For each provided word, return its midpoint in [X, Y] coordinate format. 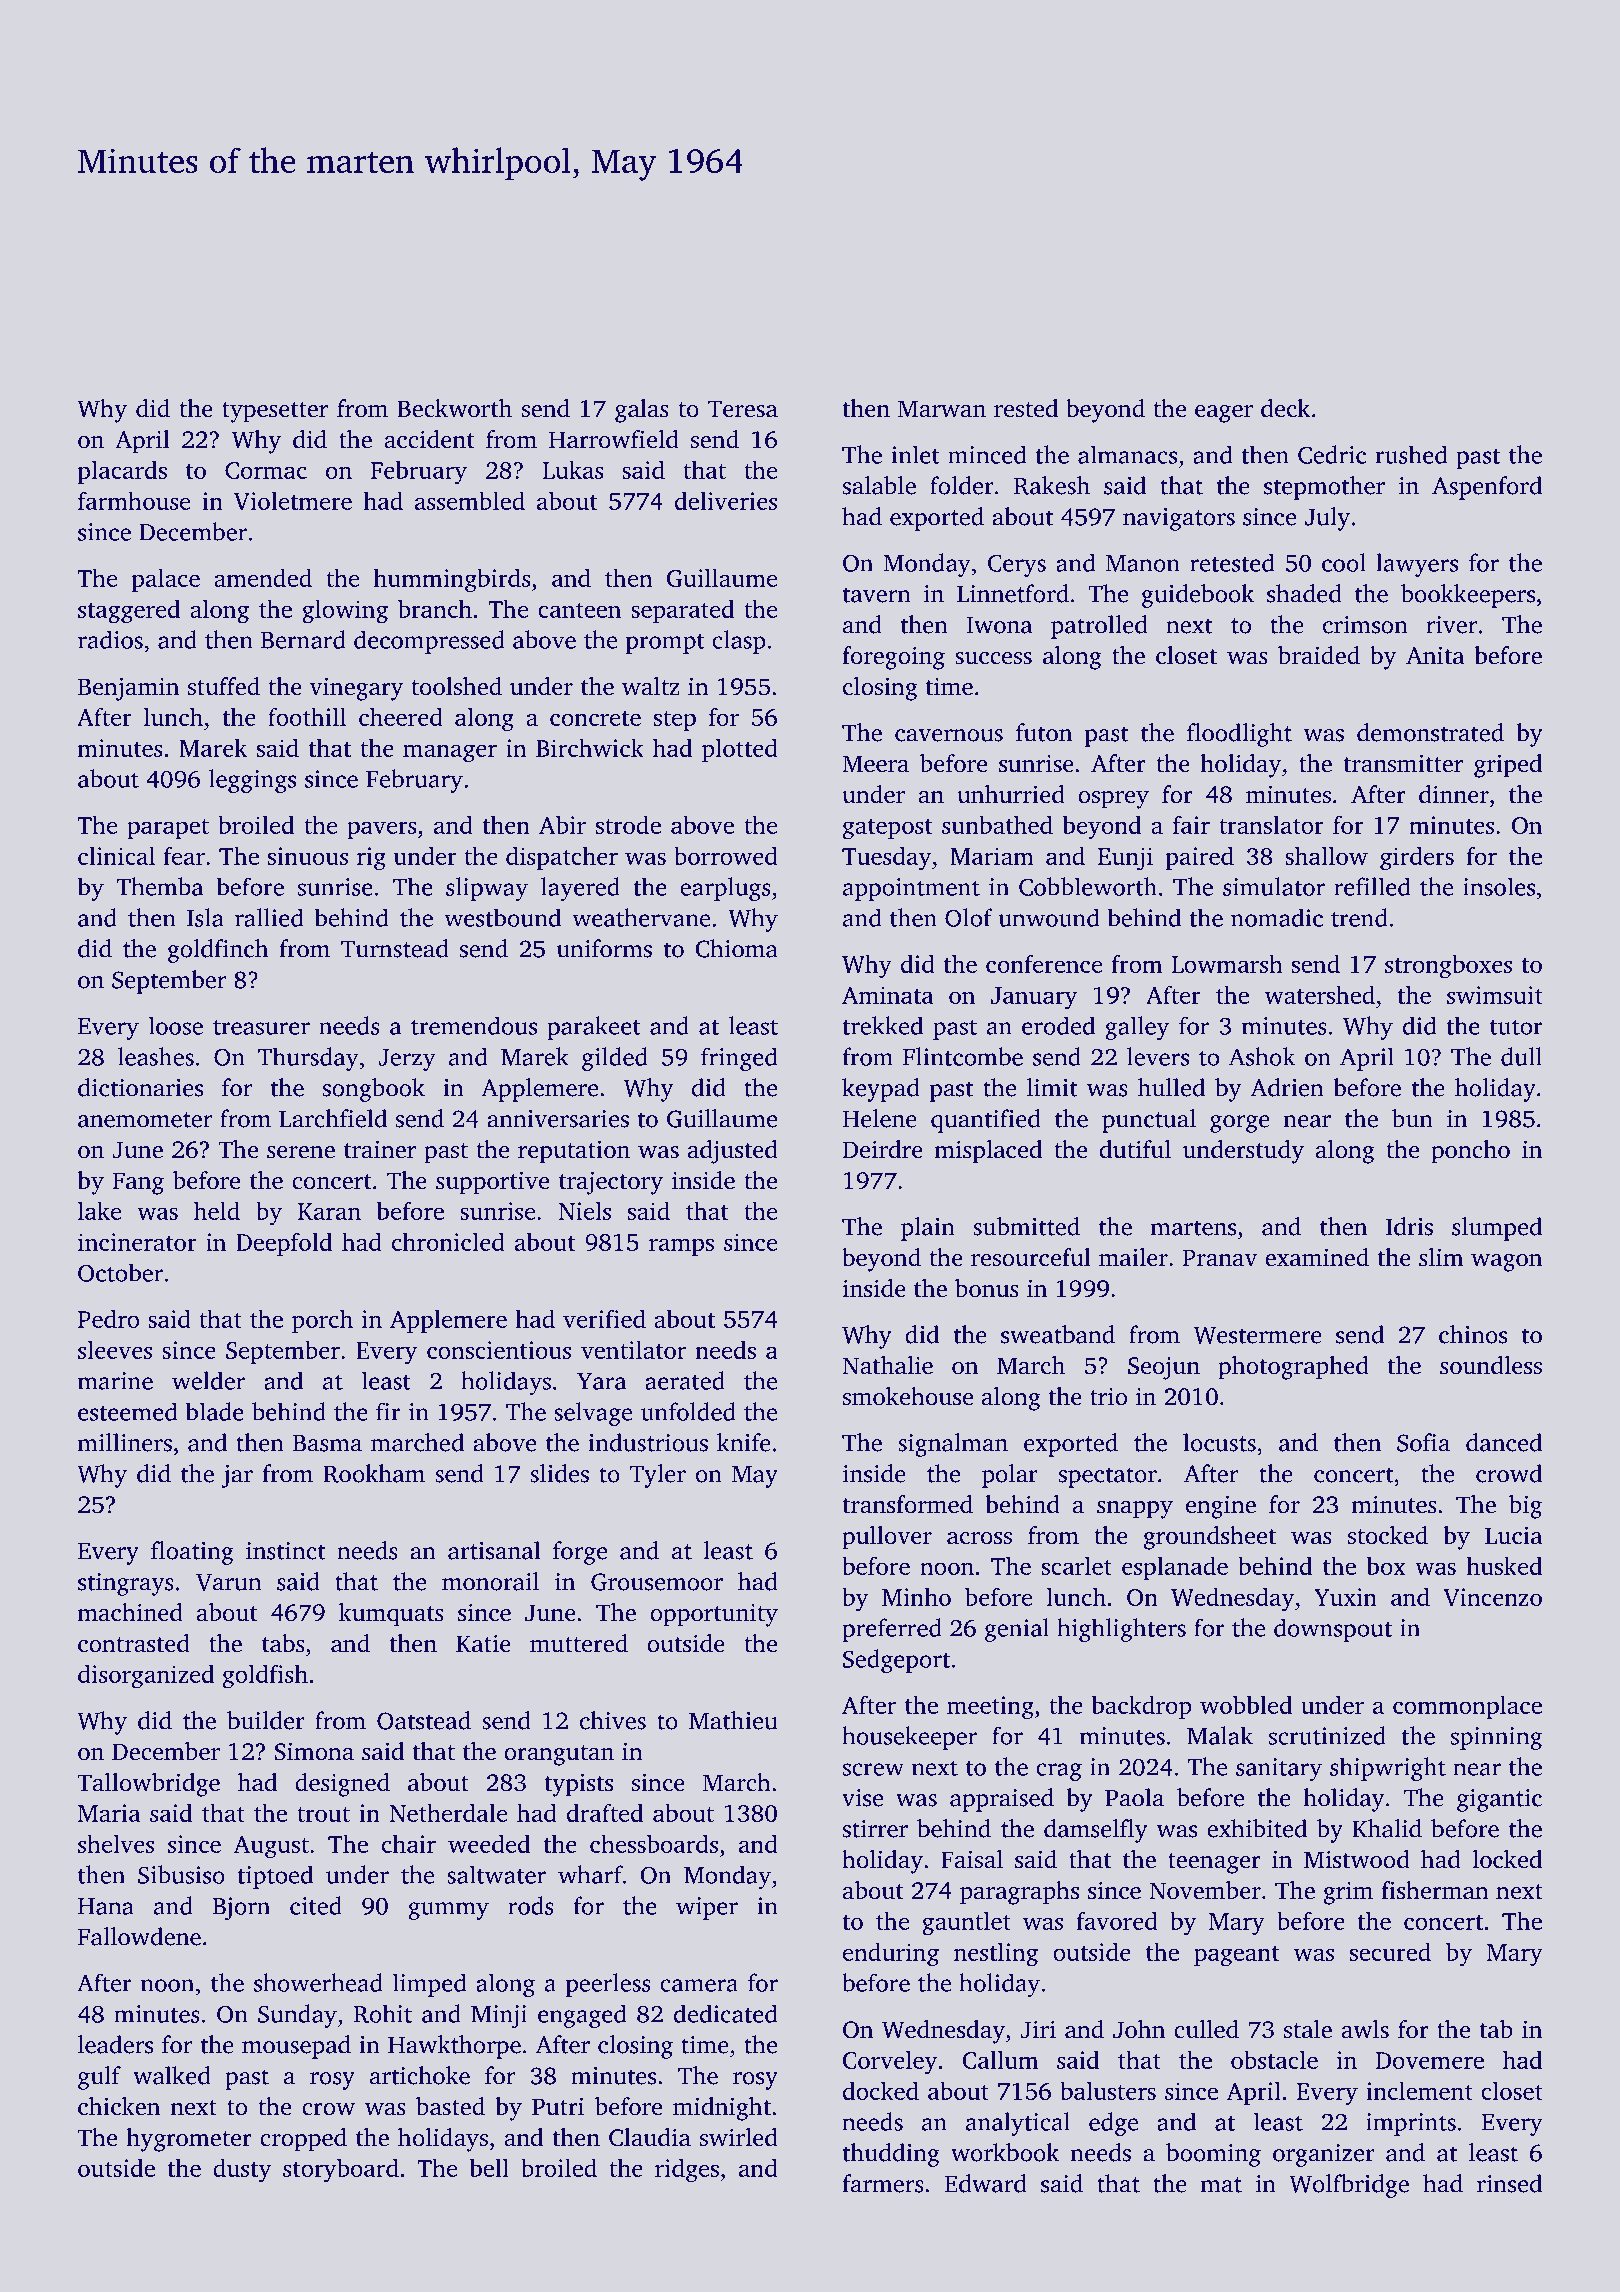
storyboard [341, 2170]
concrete [595, 718]
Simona [314, 1751]
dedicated [725, 2013]
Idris [1409, 1226]
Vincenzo [1492, 1597]
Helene [880, 1118]
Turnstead [395, 948]
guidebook [1198, 596]
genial [1017, 1630]
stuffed [224, 686]
